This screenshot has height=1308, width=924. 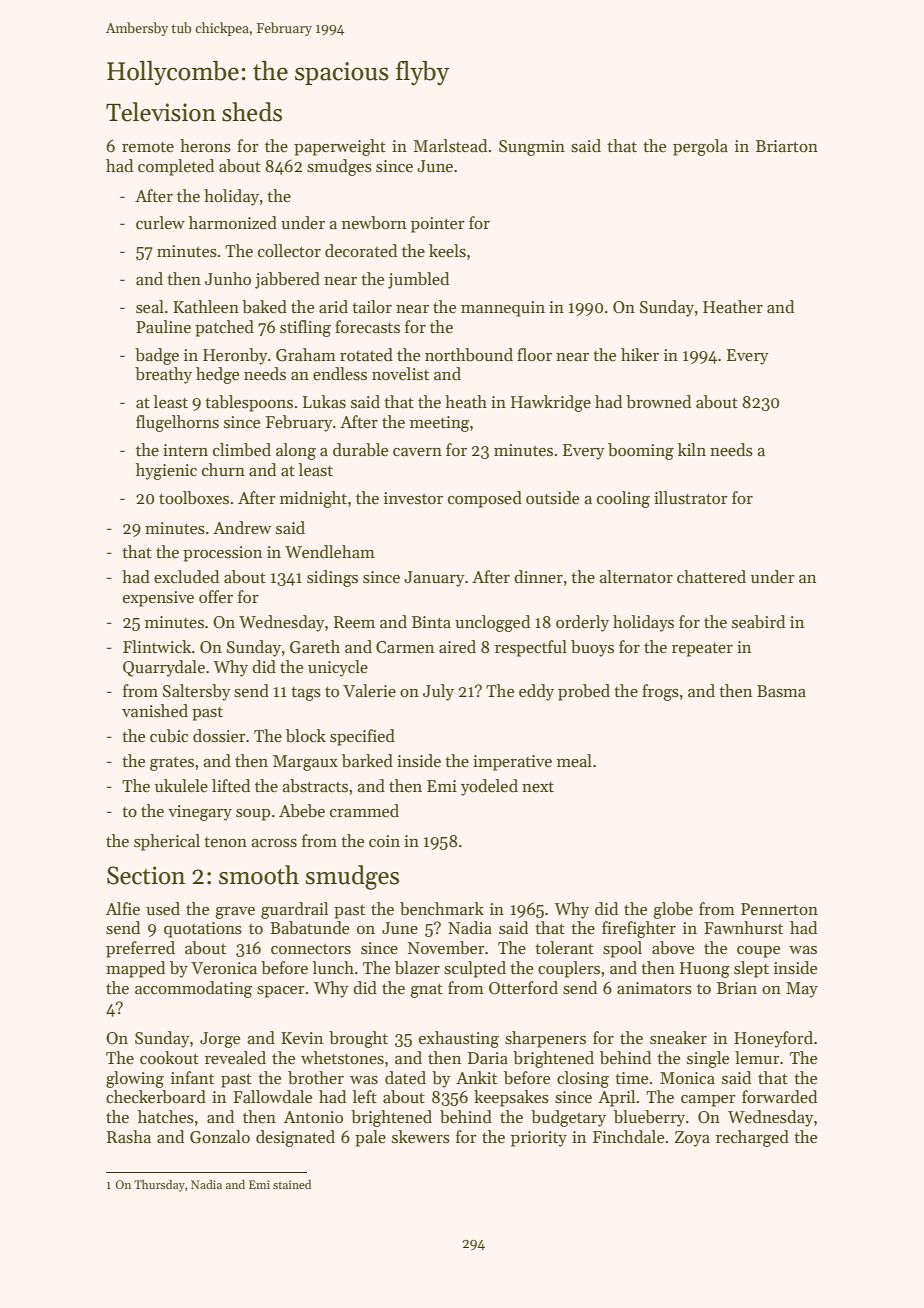 I want to click on respectful, so click(x=531, y=648).
